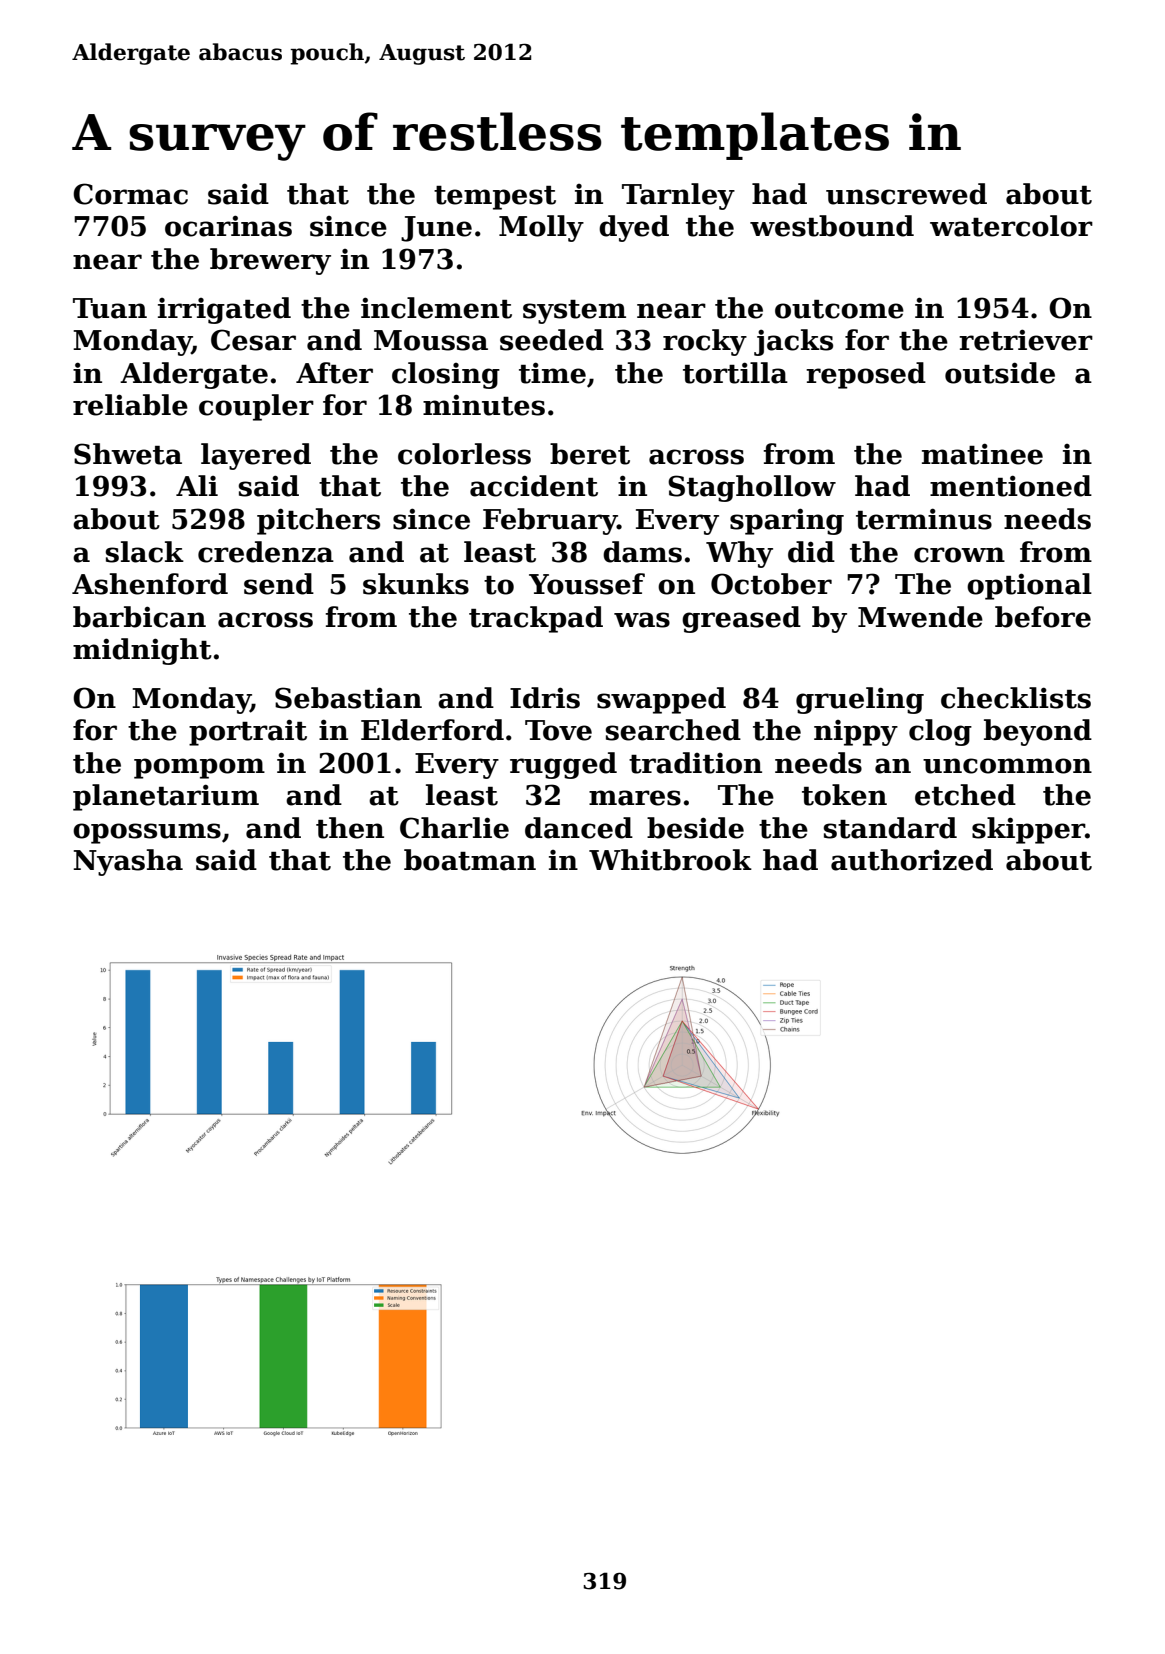 The image size is (1165, 1654). I want to click on closing, so click(446, 375).
